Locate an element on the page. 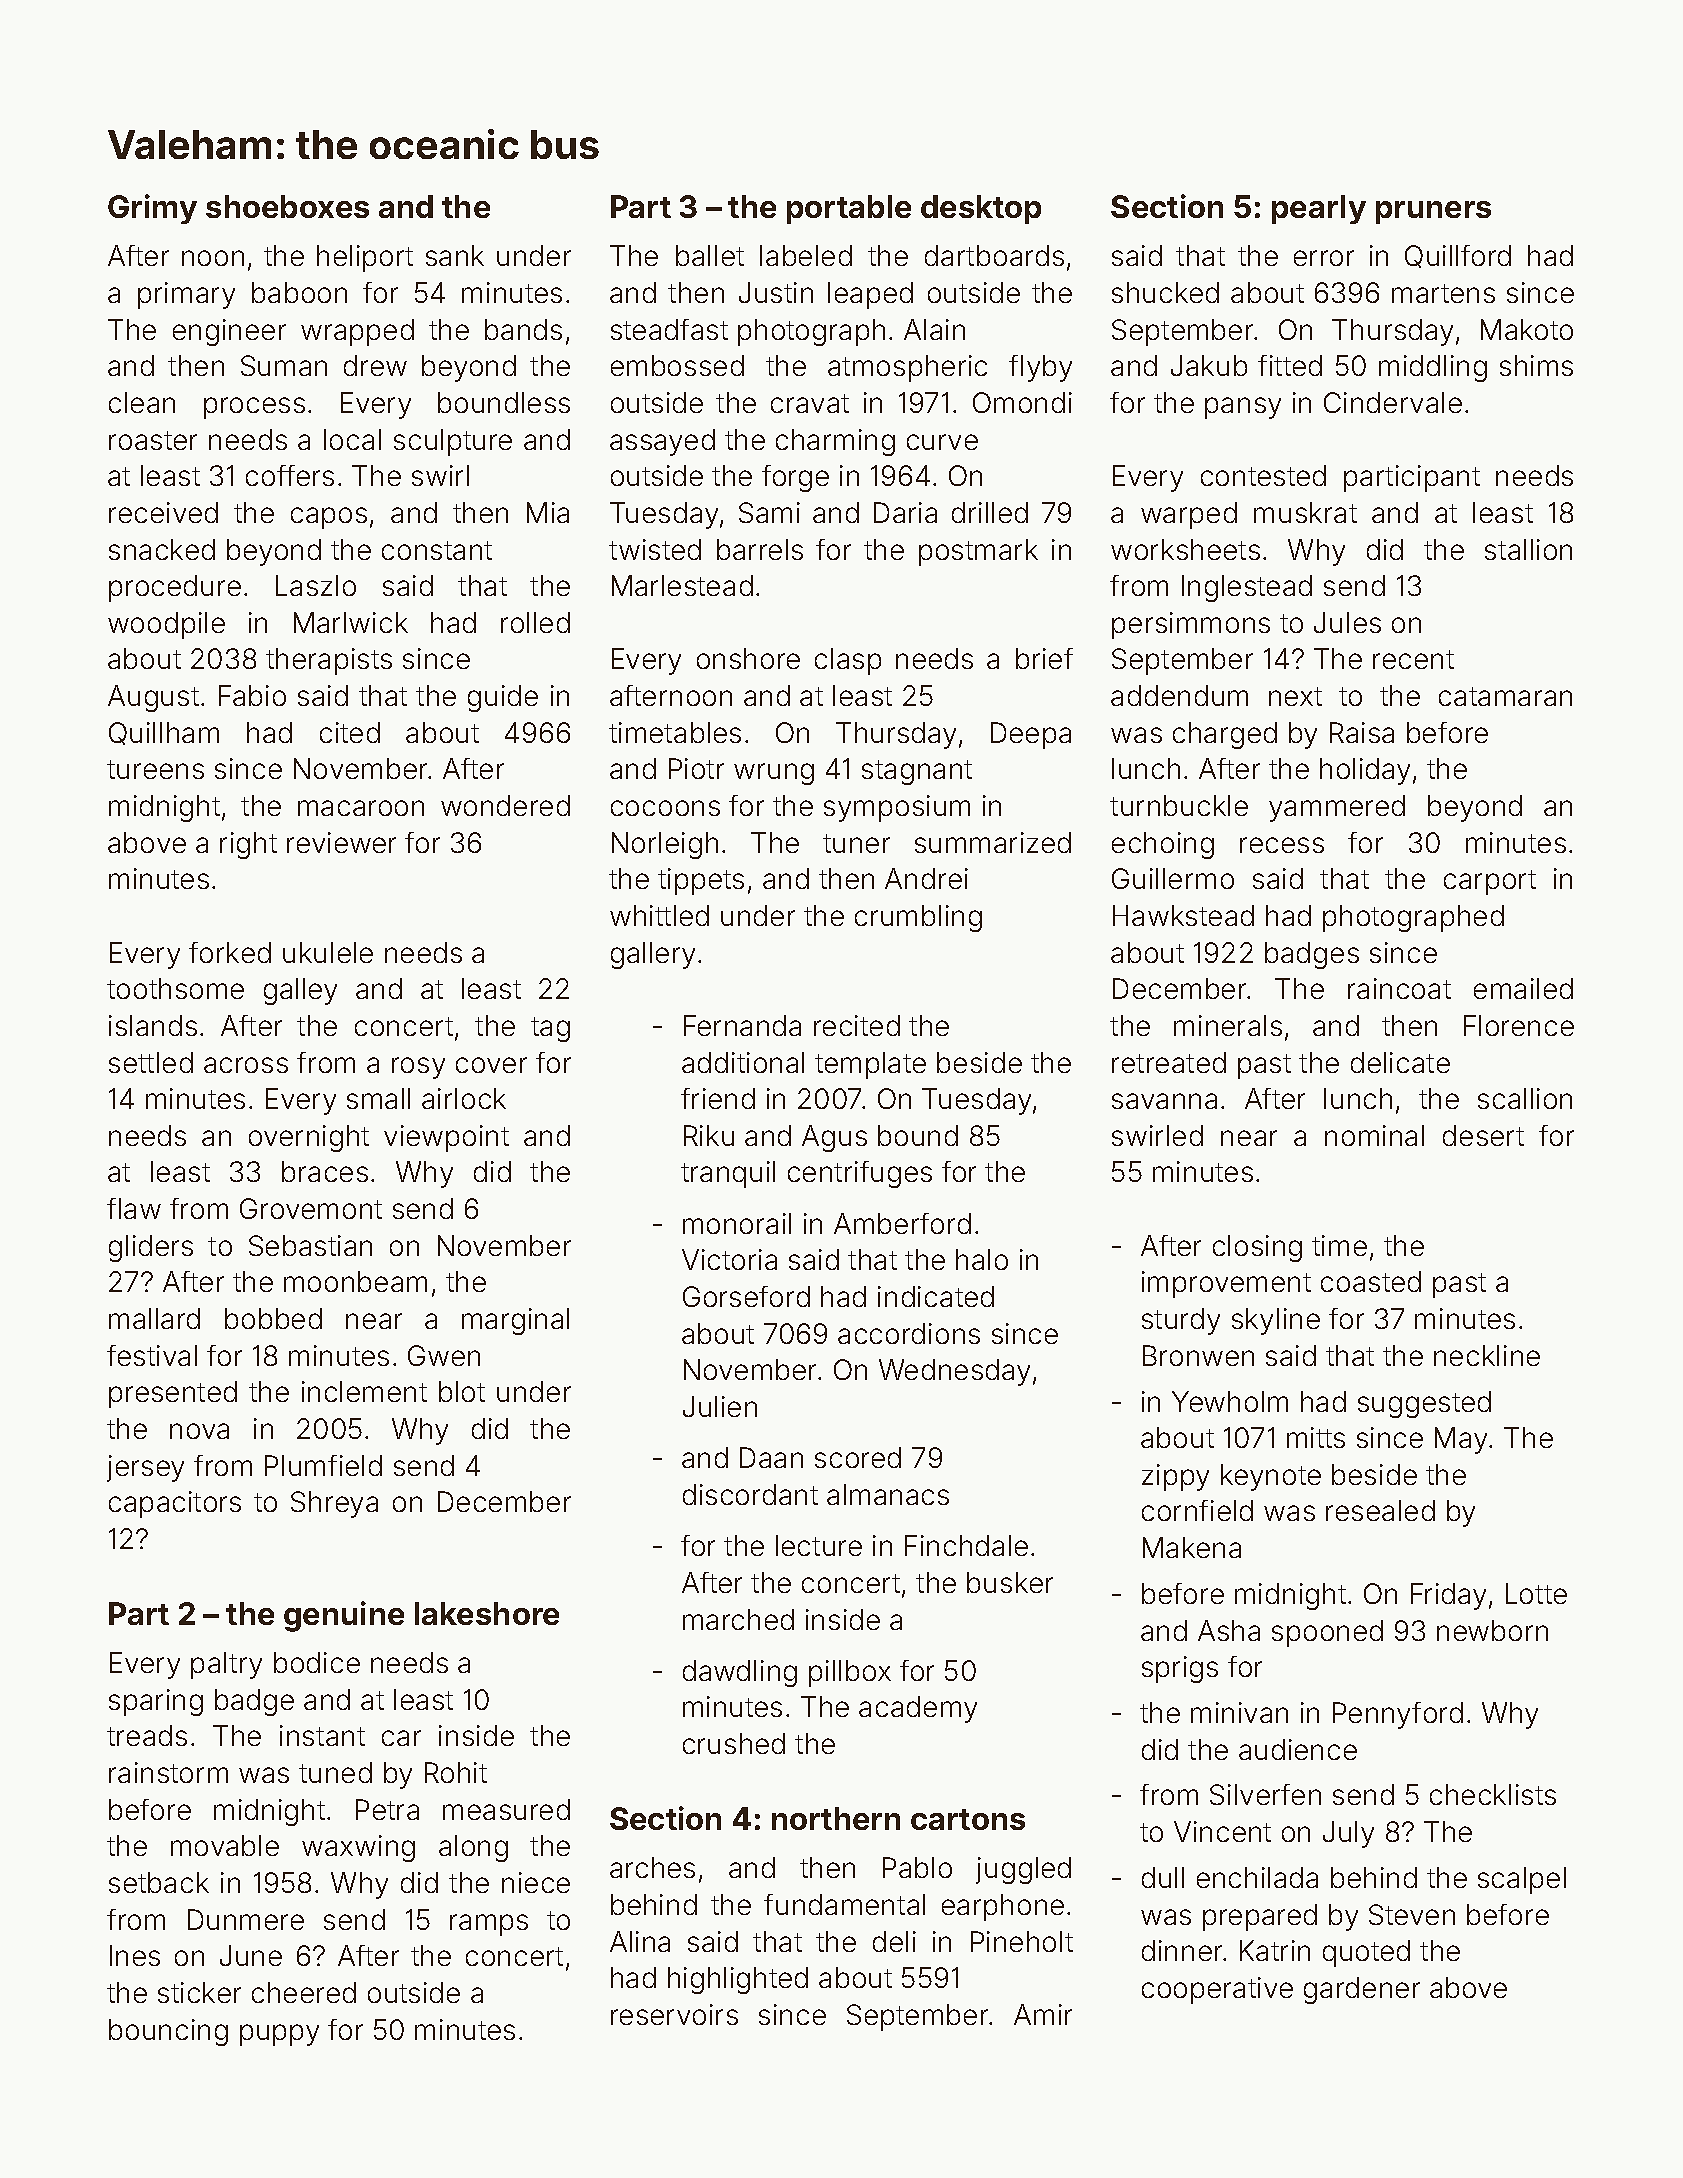 This document has width=1683, height=2178. sank is located at coordinates (455, 255).
